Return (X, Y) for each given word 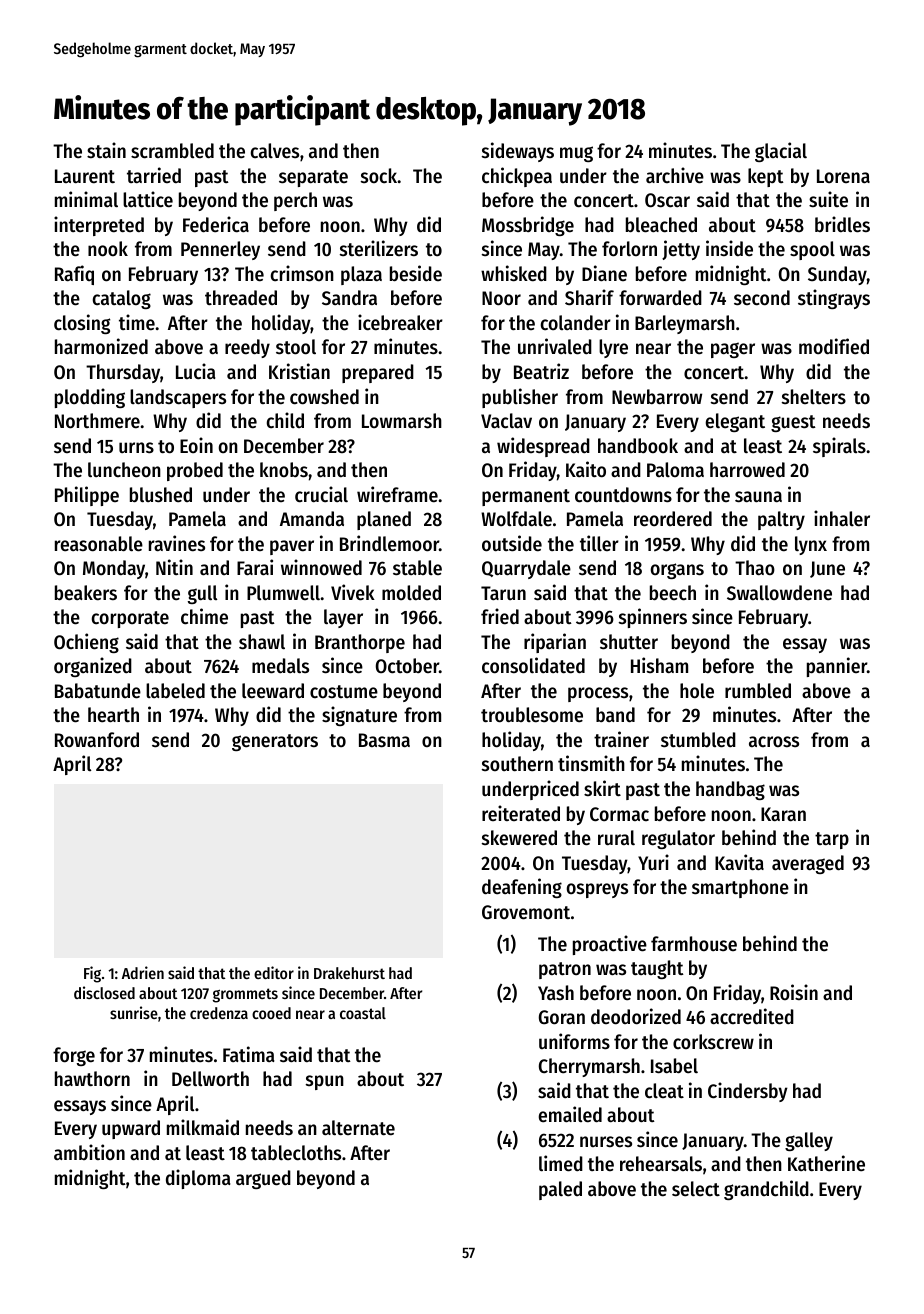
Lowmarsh (402, 421)
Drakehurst (349, 973)
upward (131, 1129)
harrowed (747, 470)
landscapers (178, 398)
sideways (518, 152)
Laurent (85, 176)
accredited (752, 1016)
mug (576, 154)
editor (274, 972)
